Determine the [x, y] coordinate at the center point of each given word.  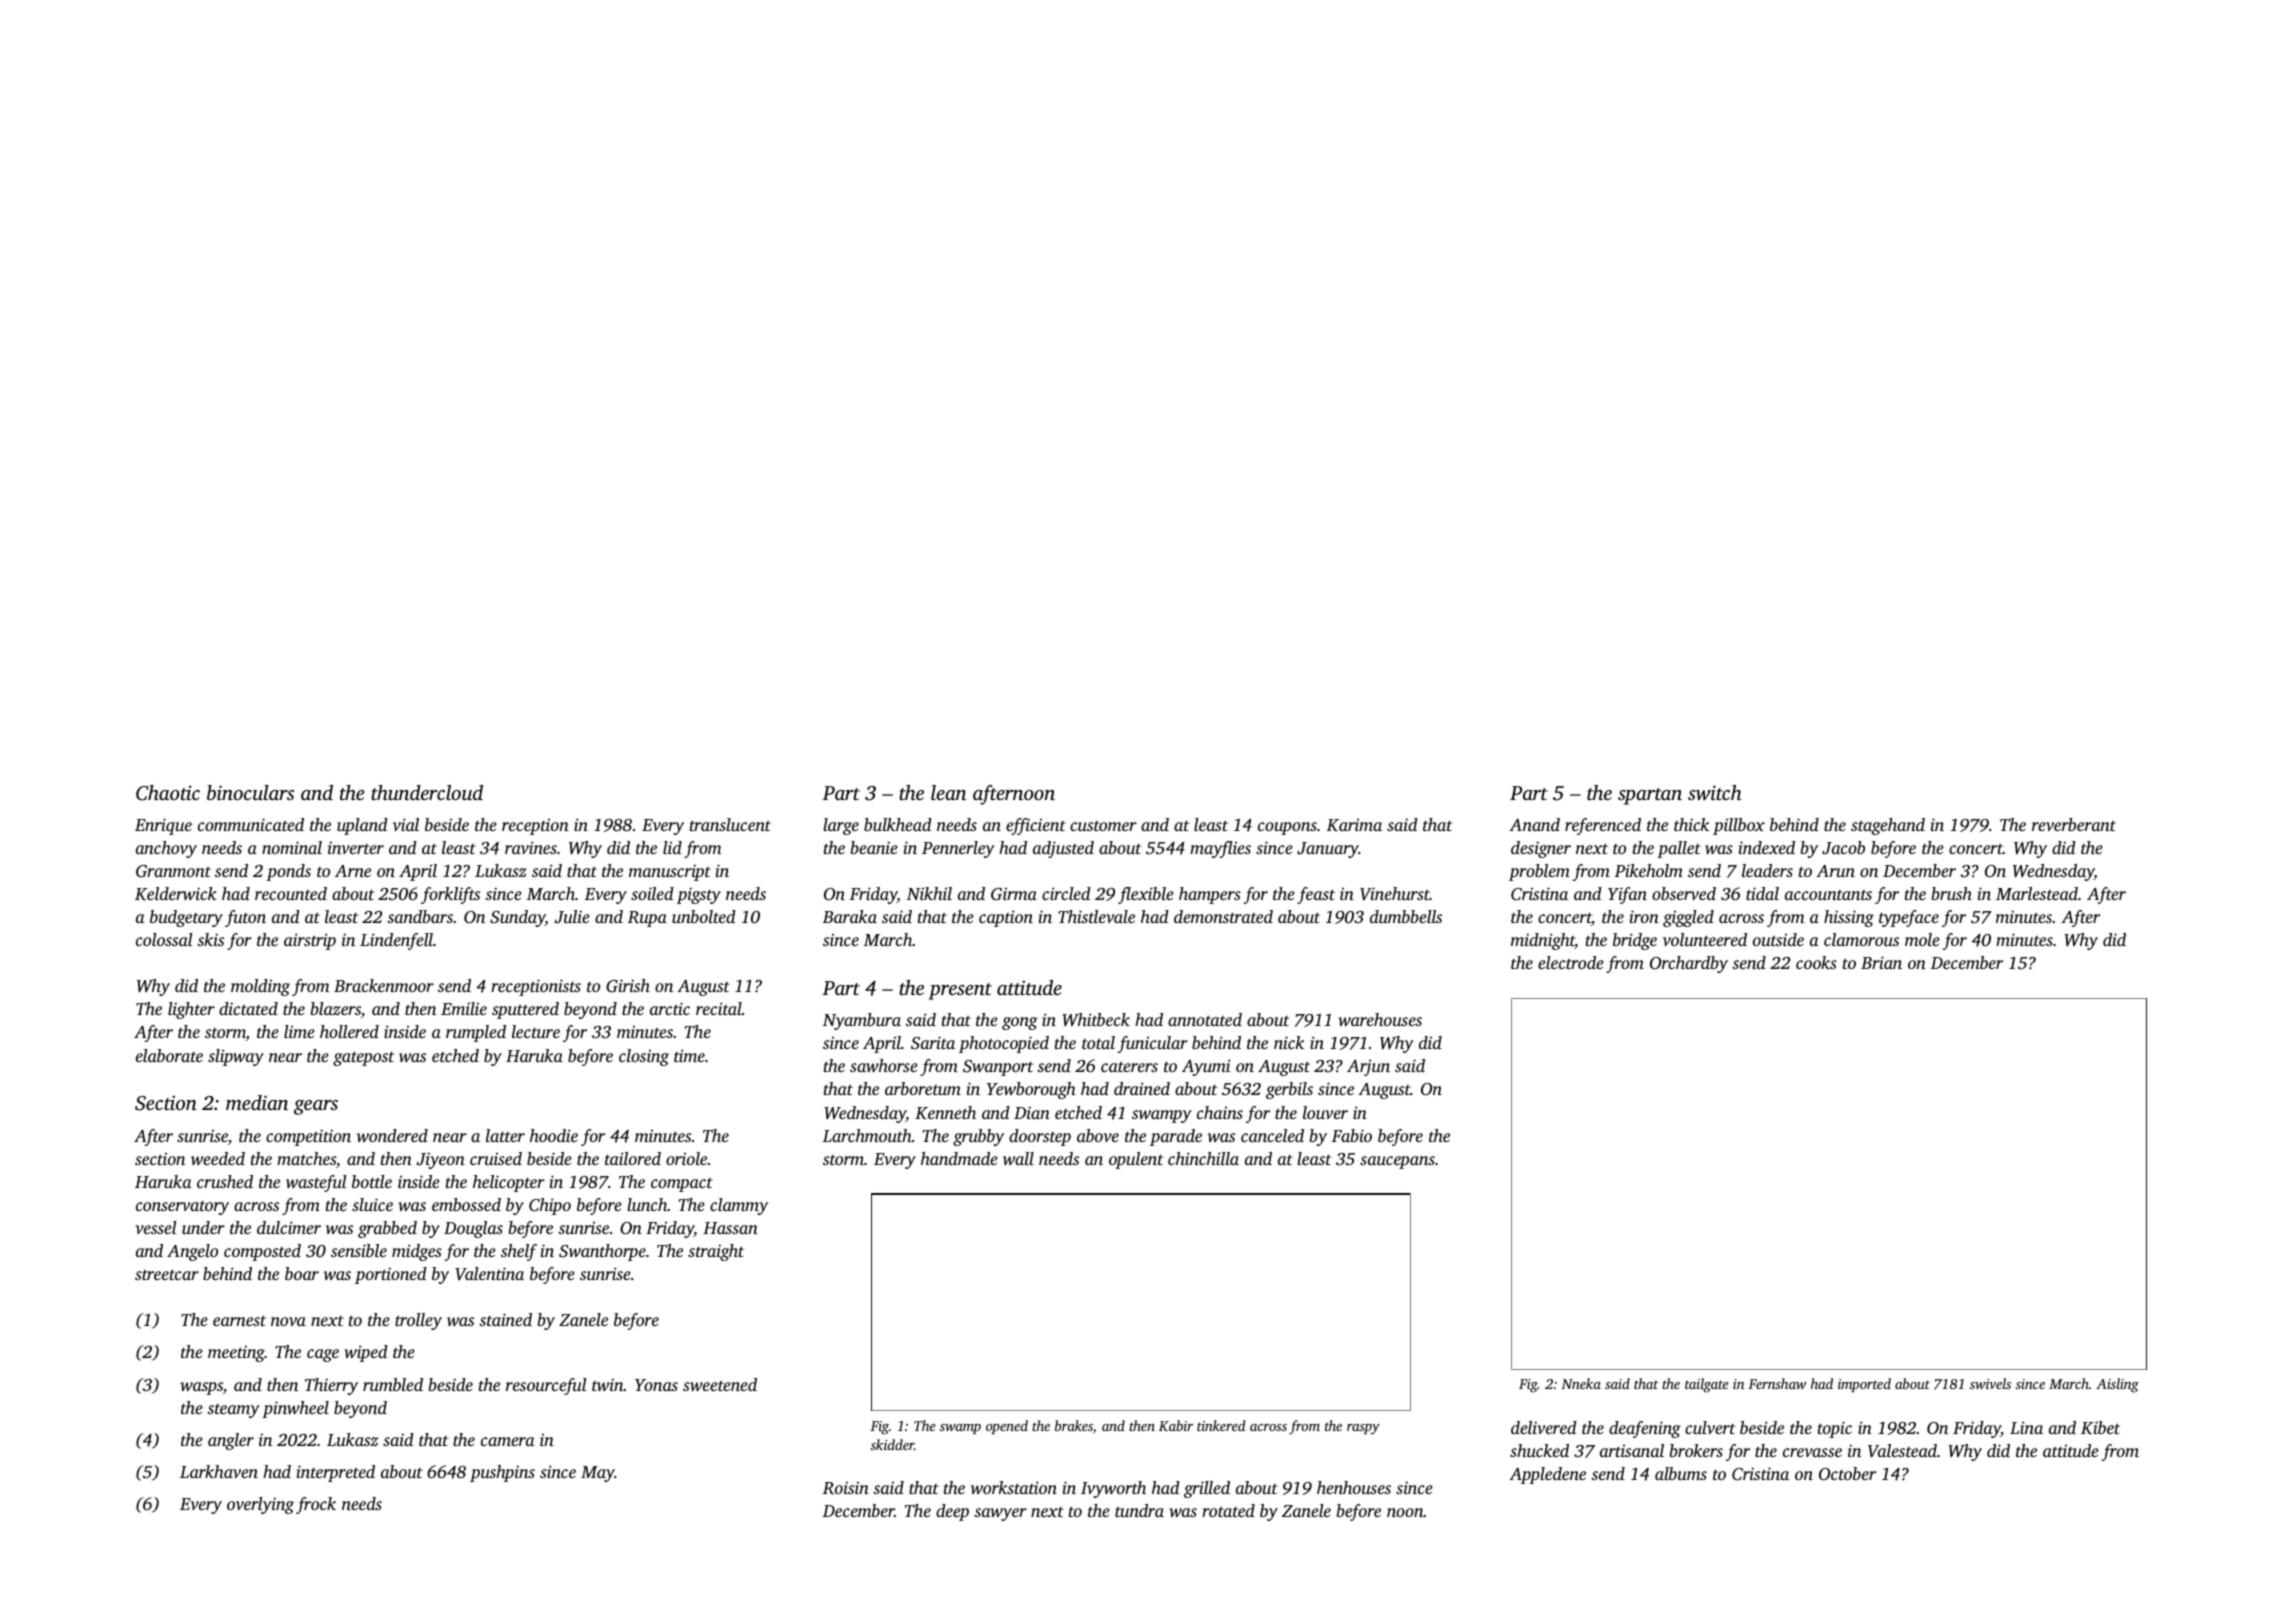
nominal [292, 847]
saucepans [1397, 1162]
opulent [1136, 1160]
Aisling [2117, 1385]
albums [1681, 1473]
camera [508, 1441]
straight [716, 1252]
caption [1006, 918]
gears [316, 1107]
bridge [1635, 941]
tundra [1139, 1510]
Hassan [730, 1228]
